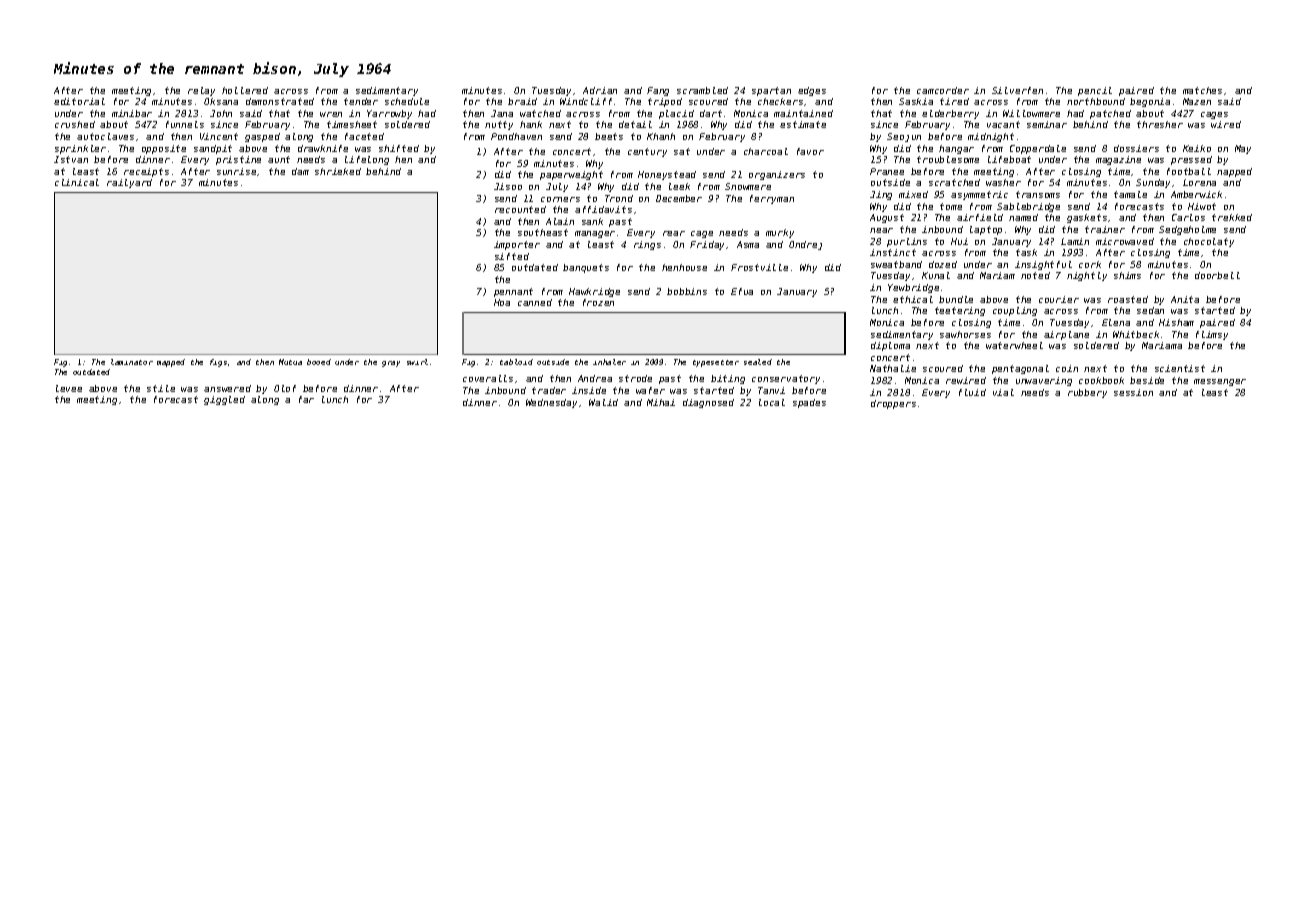 This screenshot has height=924, width=1308. What do you see at coordinates (943, 90) in the screenshot?
I see `camcorder` at bounding box center [943, 90].
